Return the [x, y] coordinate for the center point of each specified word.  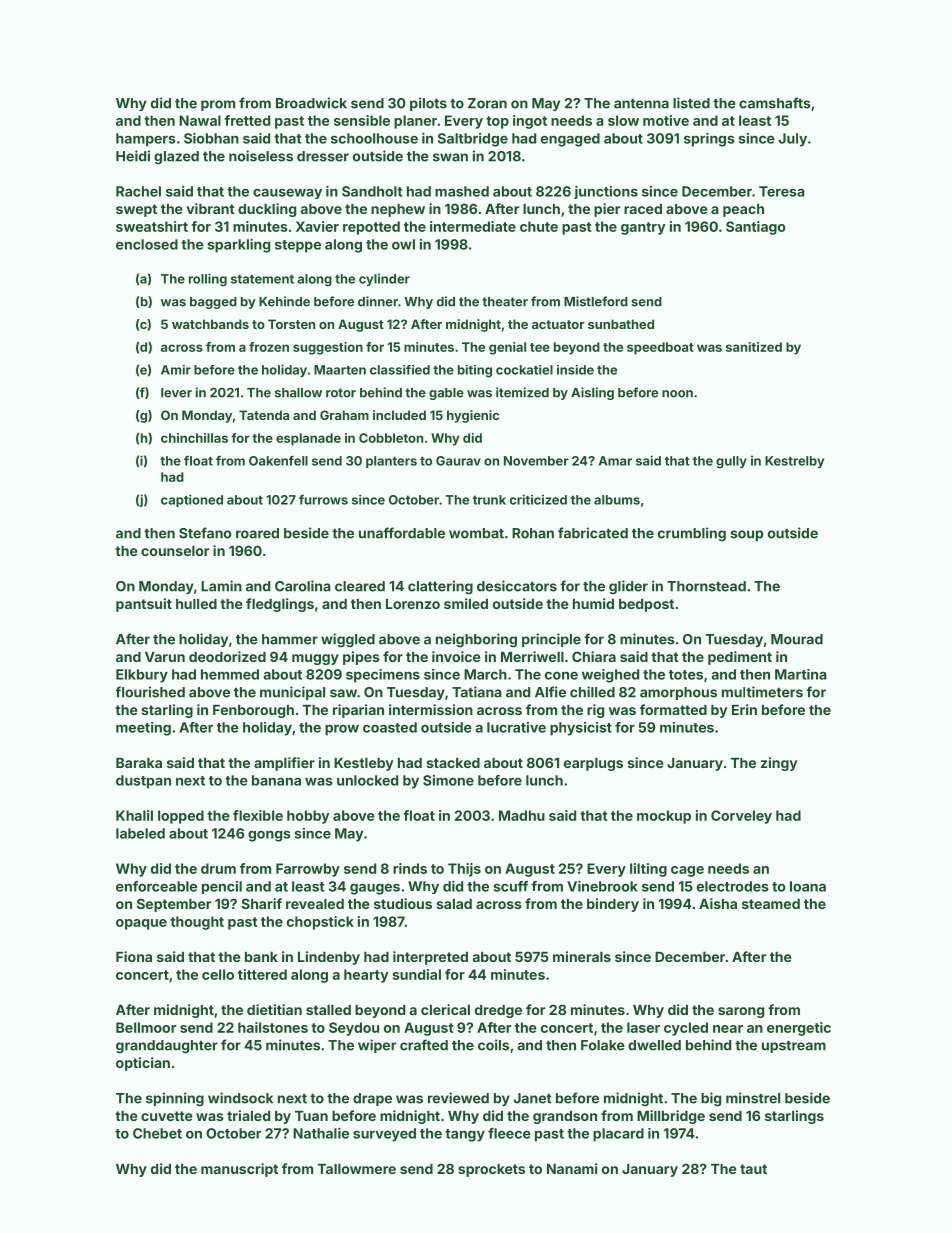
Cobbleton [391, 438]
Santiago [756, 228]
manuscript [239, 1170]
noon [677, 394]
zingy [779, 764]
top [497, 122]
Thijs [464, 870]
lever [176, 393]
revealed [315, 904]
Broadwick [311, 103]
